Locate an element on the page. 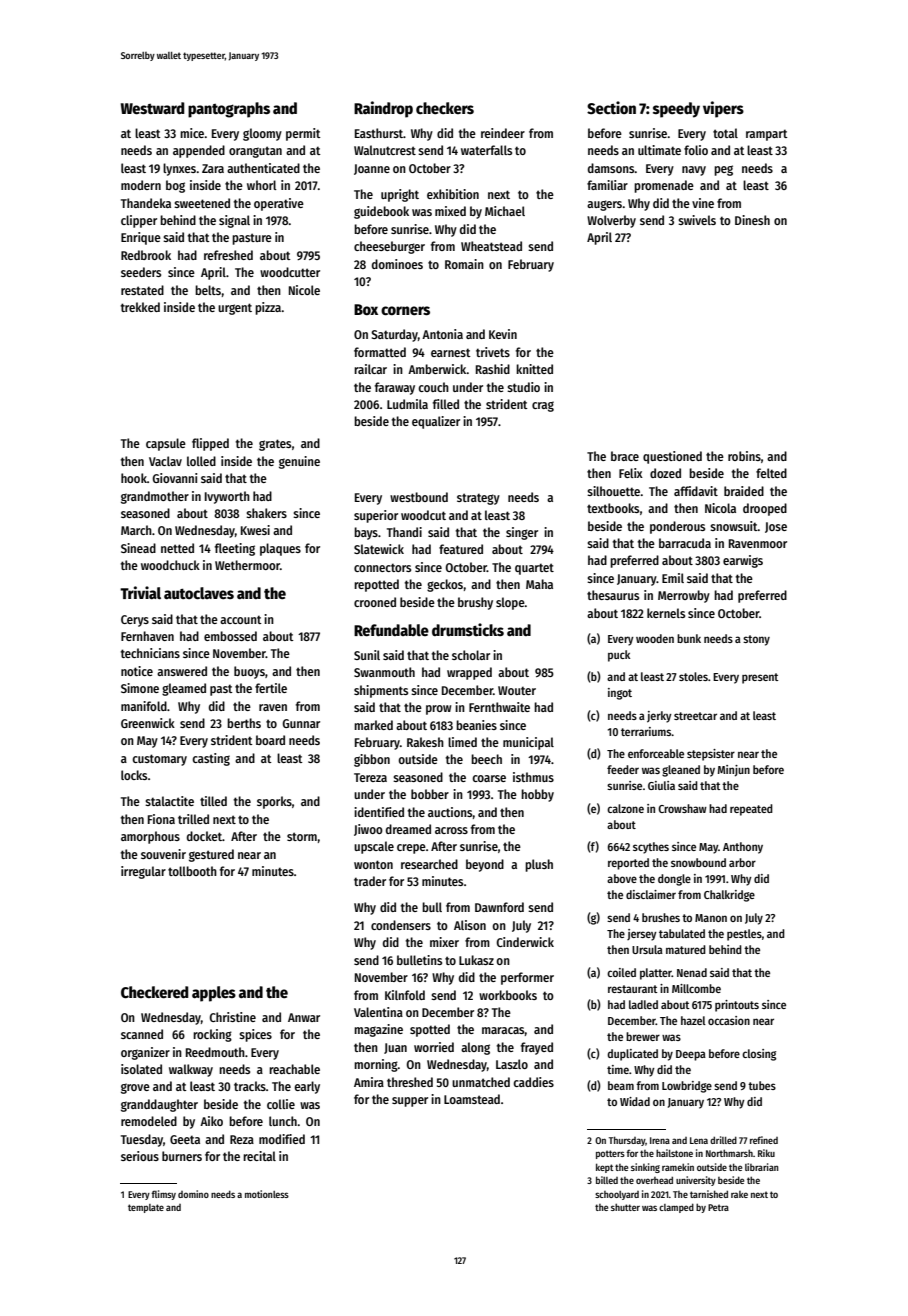 The height and width of the page is (1316, 908). Dawnford is located at coordinates (499, 907).
